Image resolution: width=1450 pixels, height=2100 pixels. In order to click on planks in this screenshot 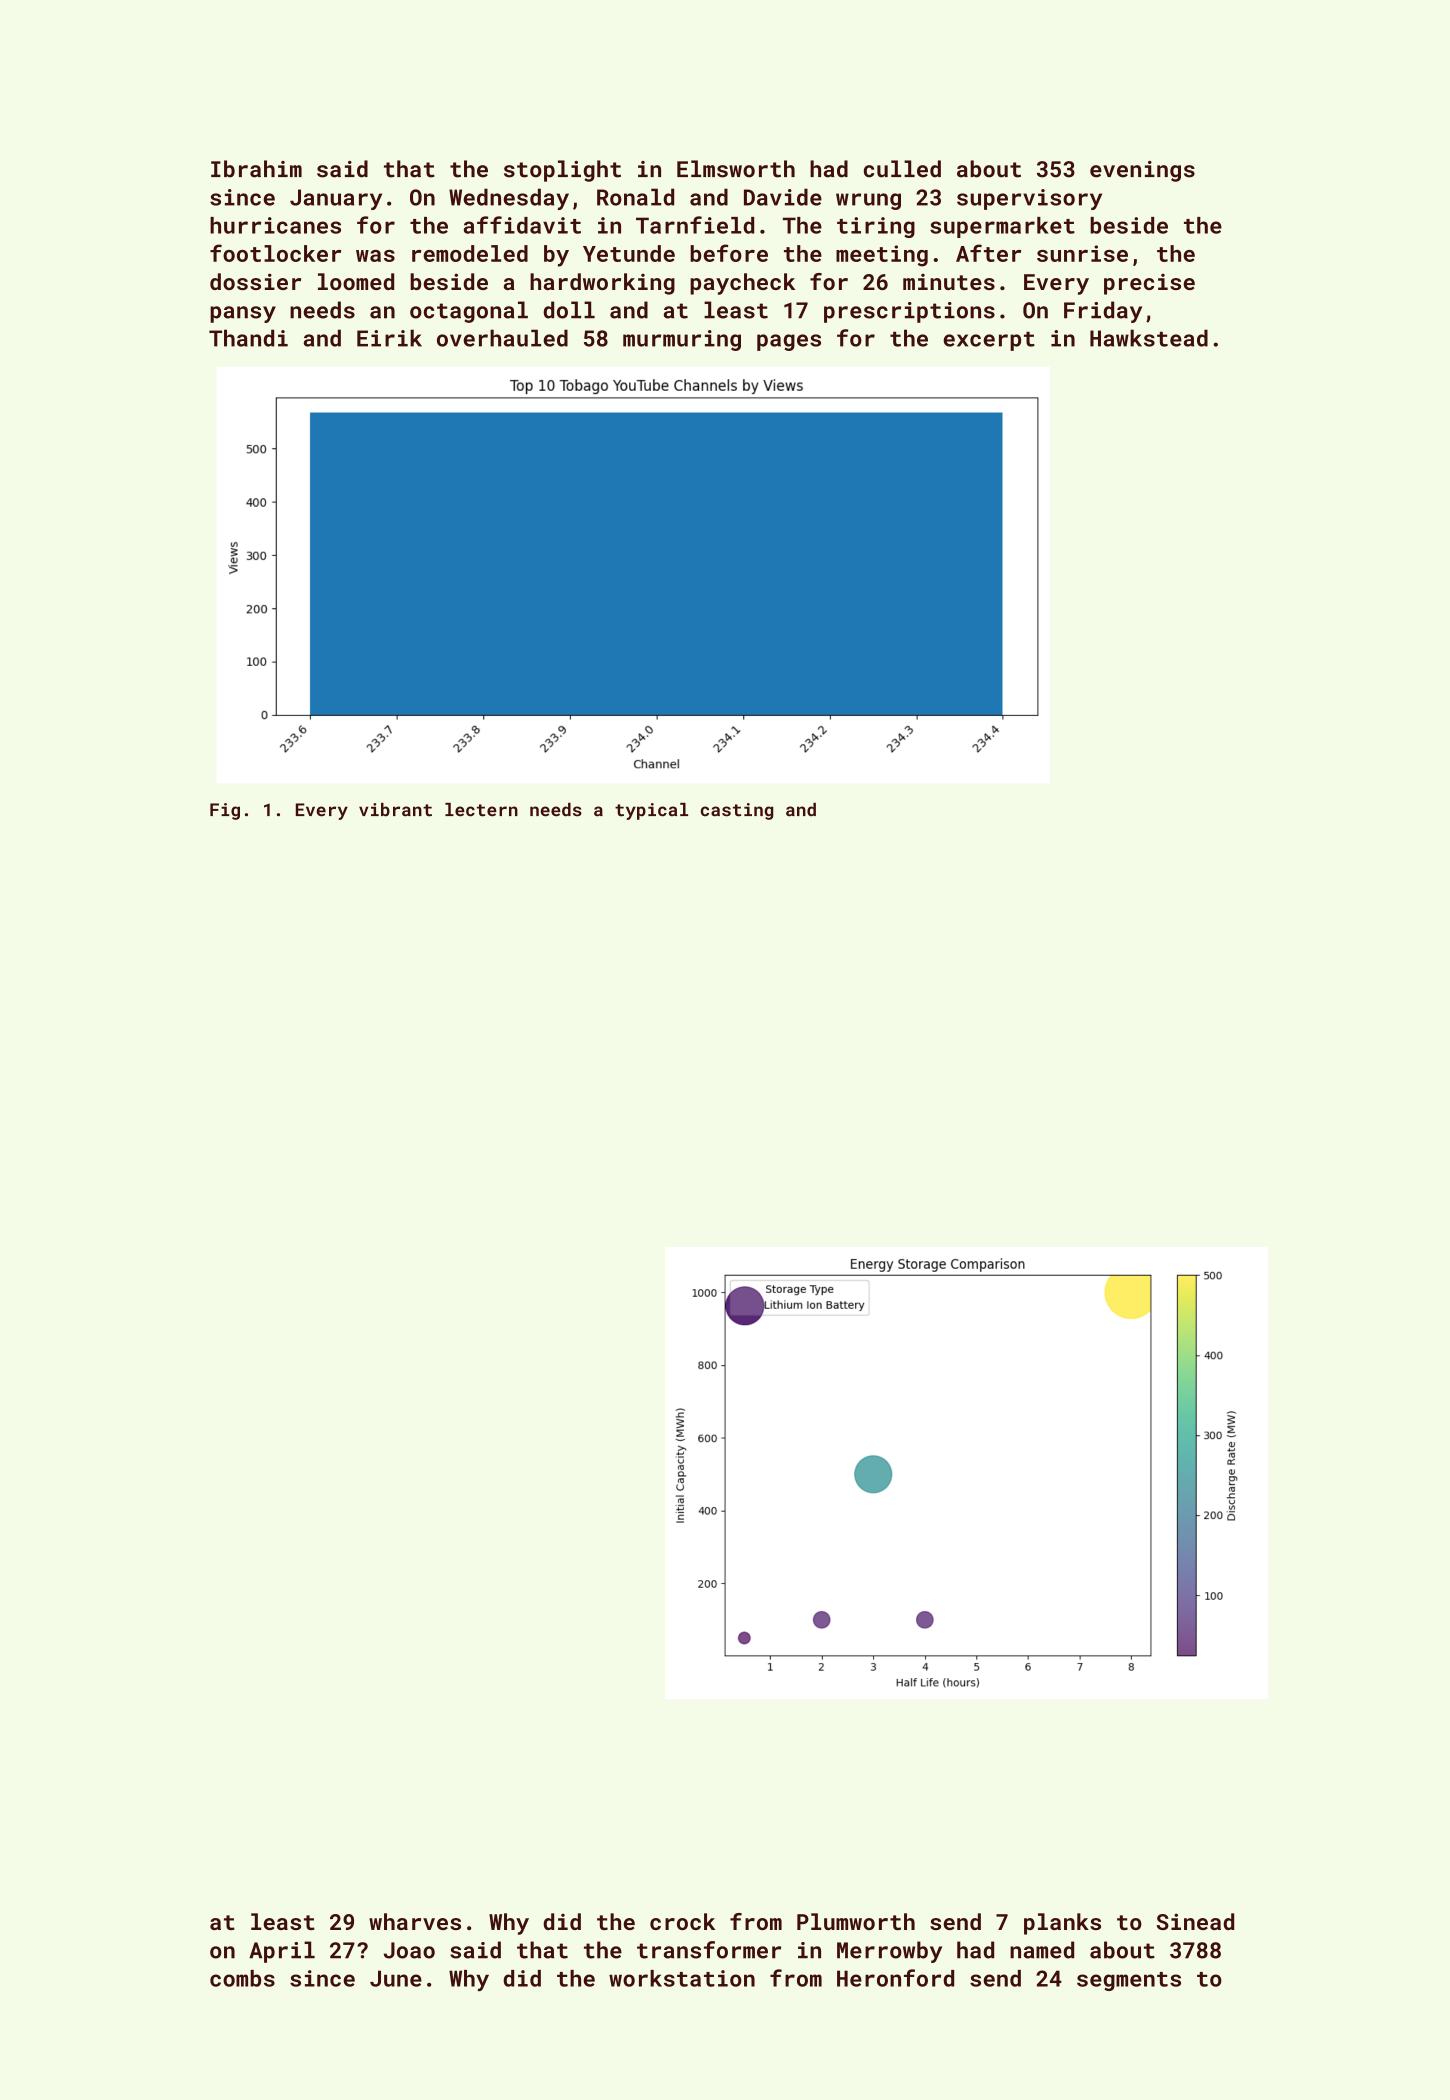, I will do `click(1062, 1924)`.
